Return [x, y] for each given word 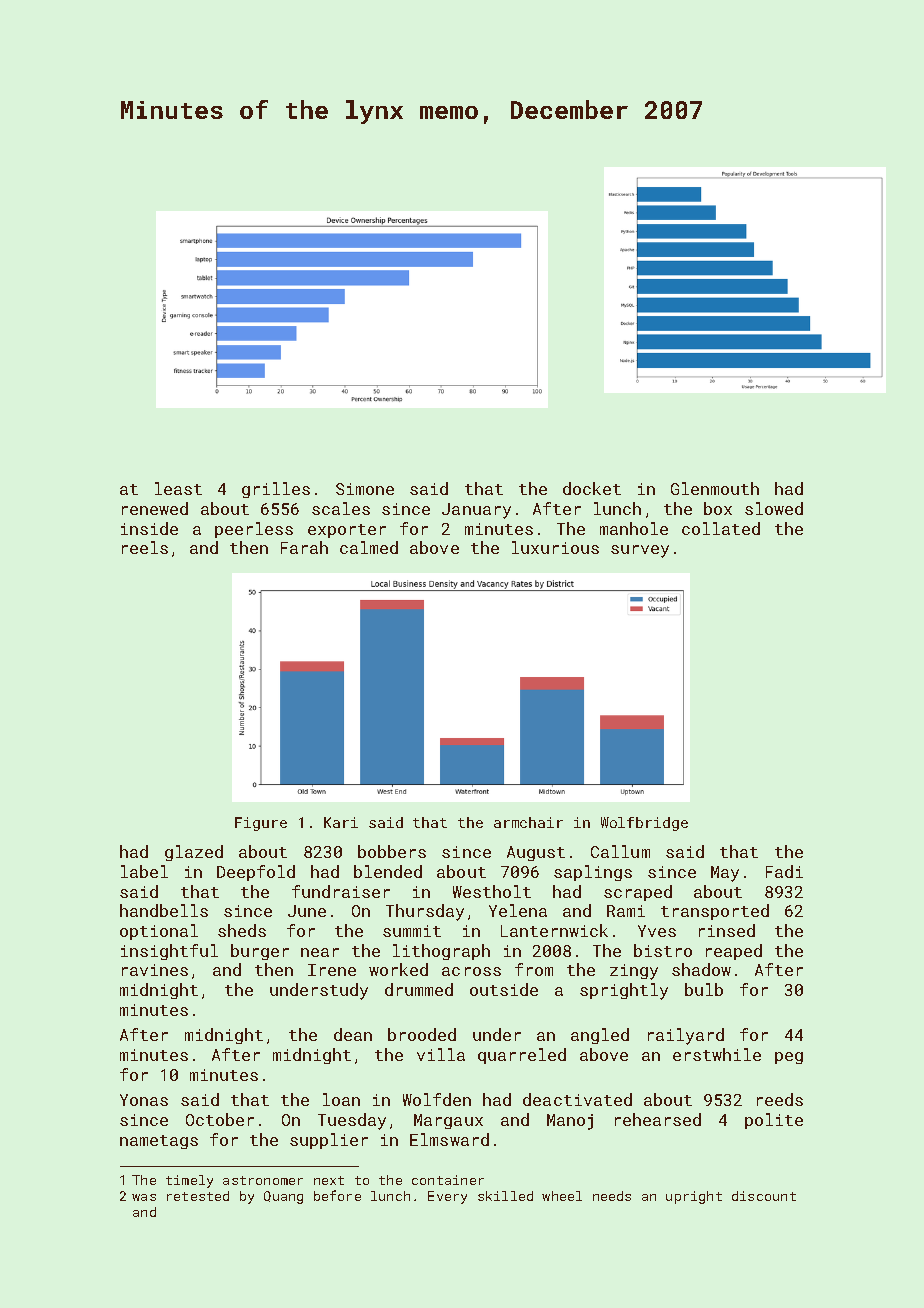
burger [260, 952]
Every [447, 1197]
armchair [528, 822]
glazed [194, 853]
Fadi [784, 871]
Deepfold [256, 873]
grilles [276, 490]
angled [600, 1036]
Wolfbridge [644, 824]
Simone [365, 489]
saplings [593, 873]
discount [764, 1196]
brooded [422, 1034]
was [144, 1197]
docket [592, 488]
